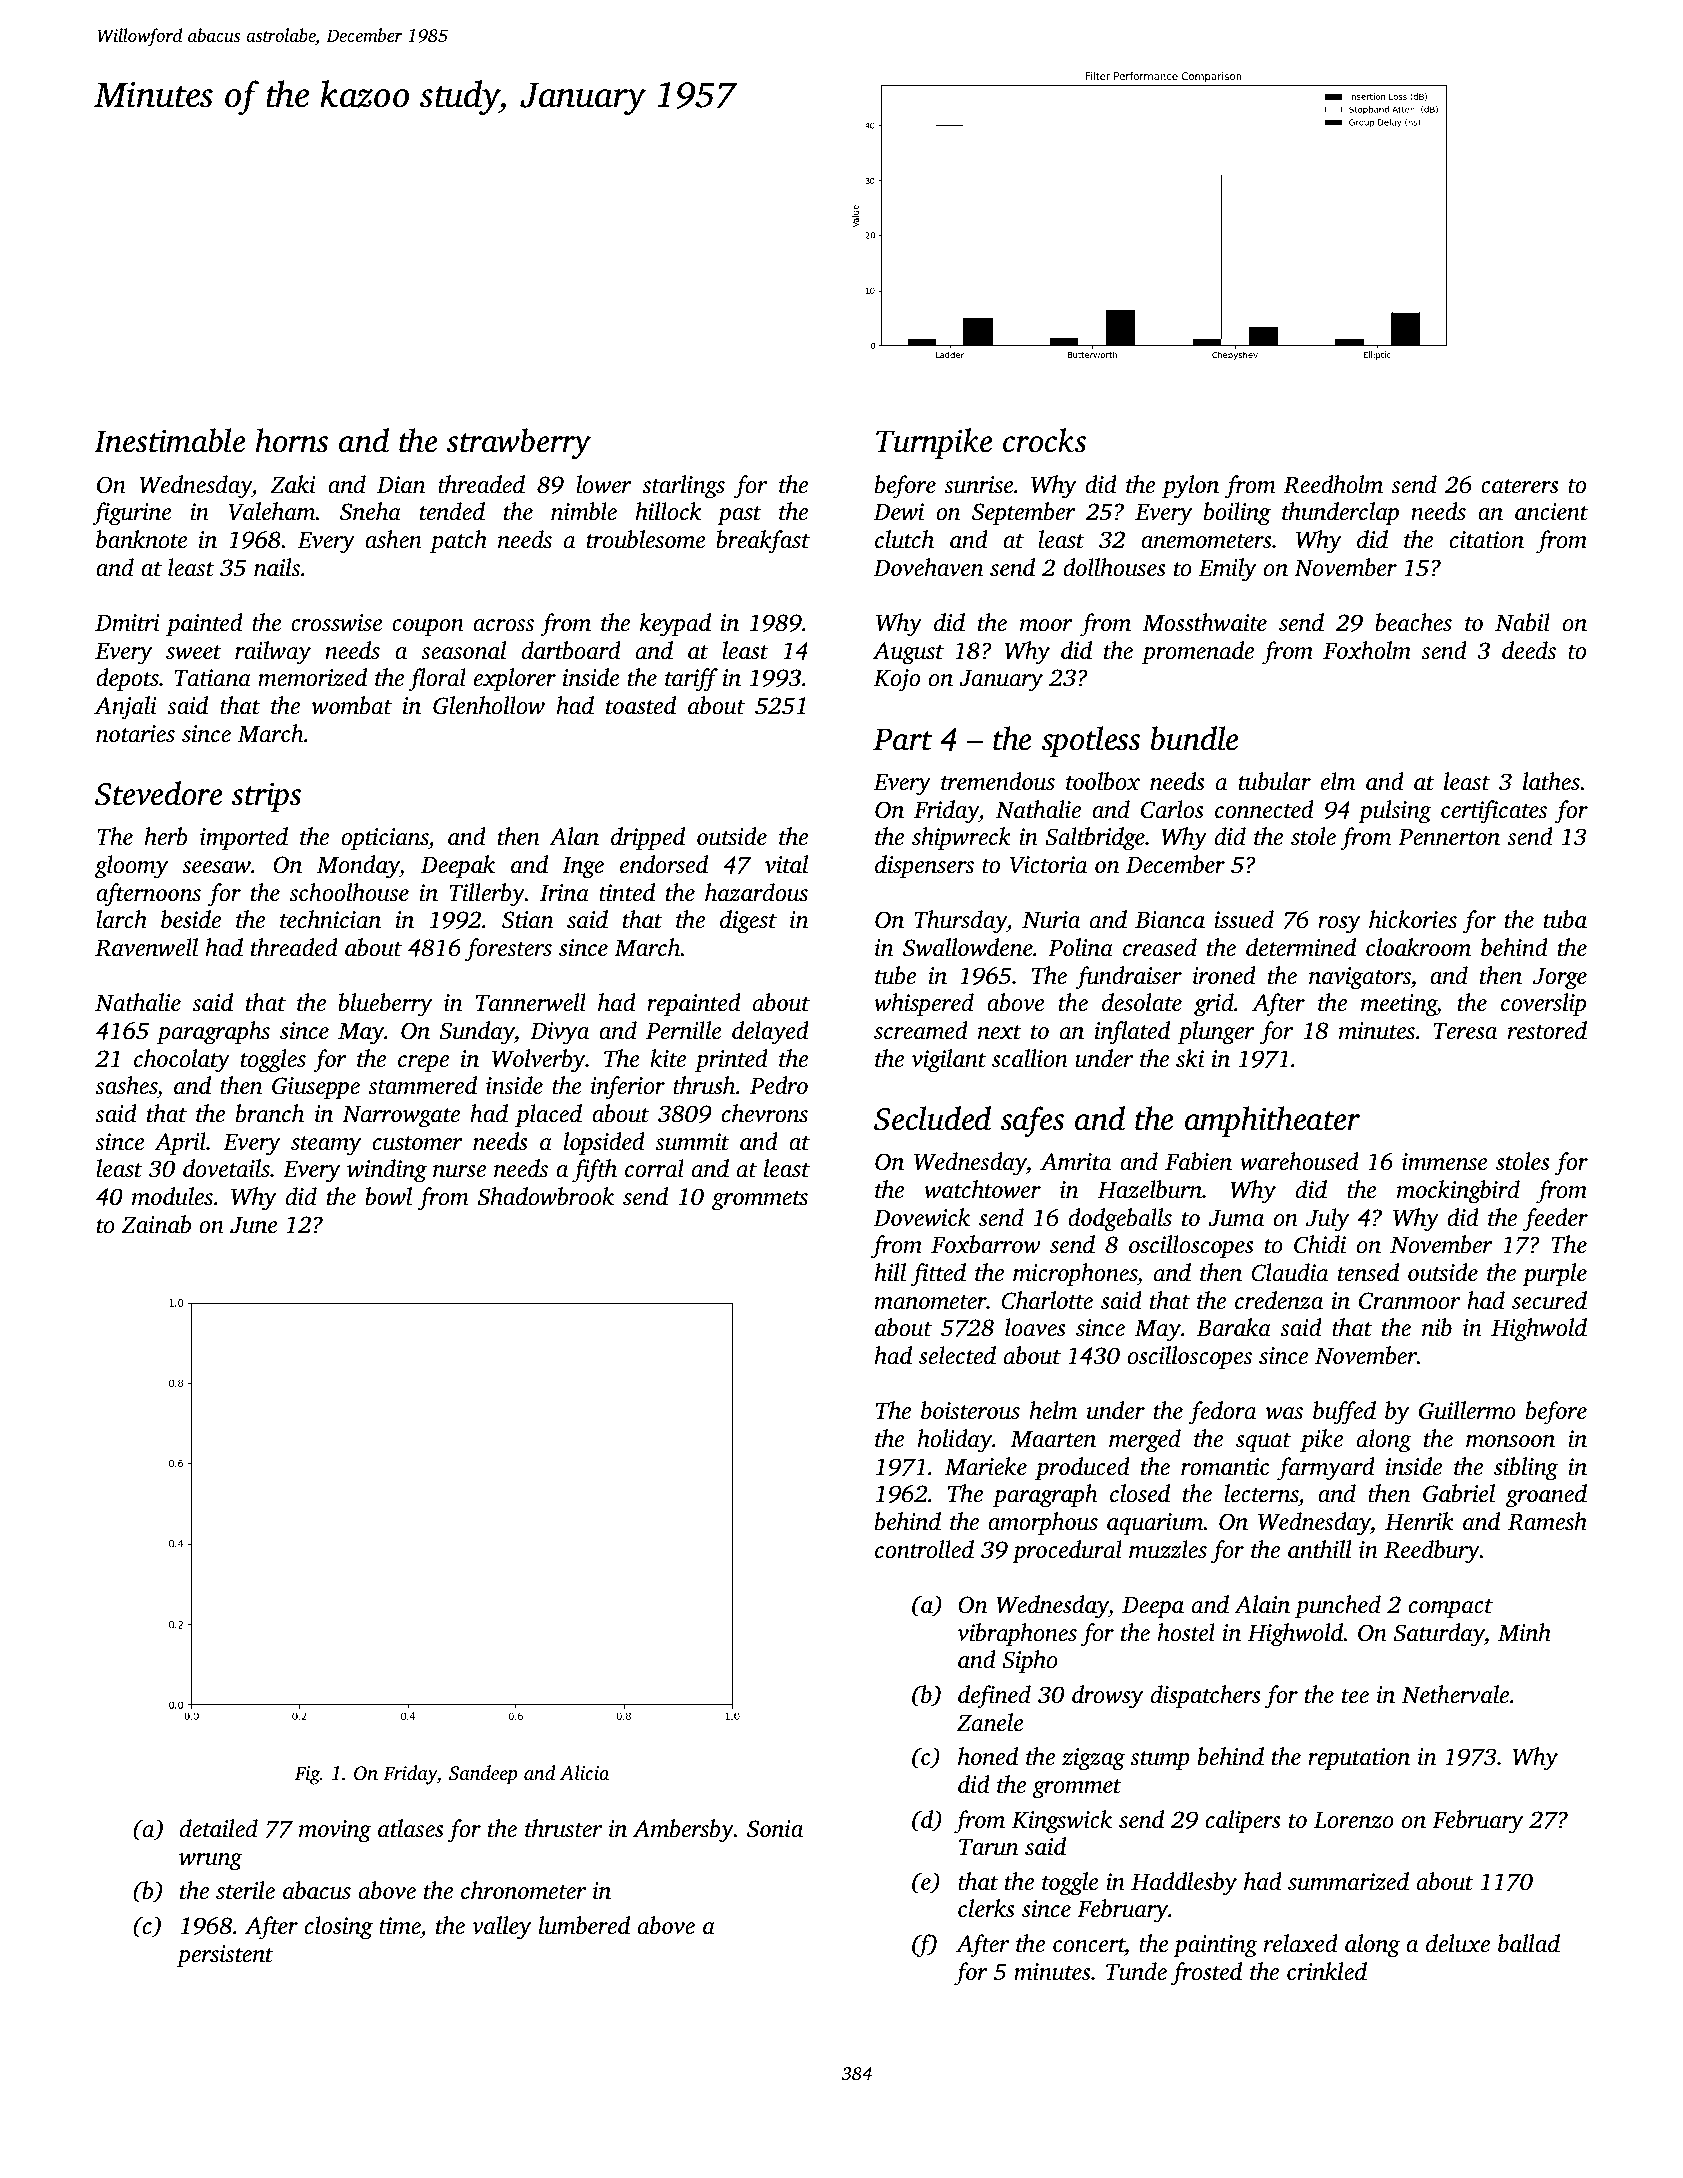 The width and height of the screenshot is (1683, 2178). Describe the element at coordinates (156, 1224) in the screenshot. I see `Zainab` at that location.
